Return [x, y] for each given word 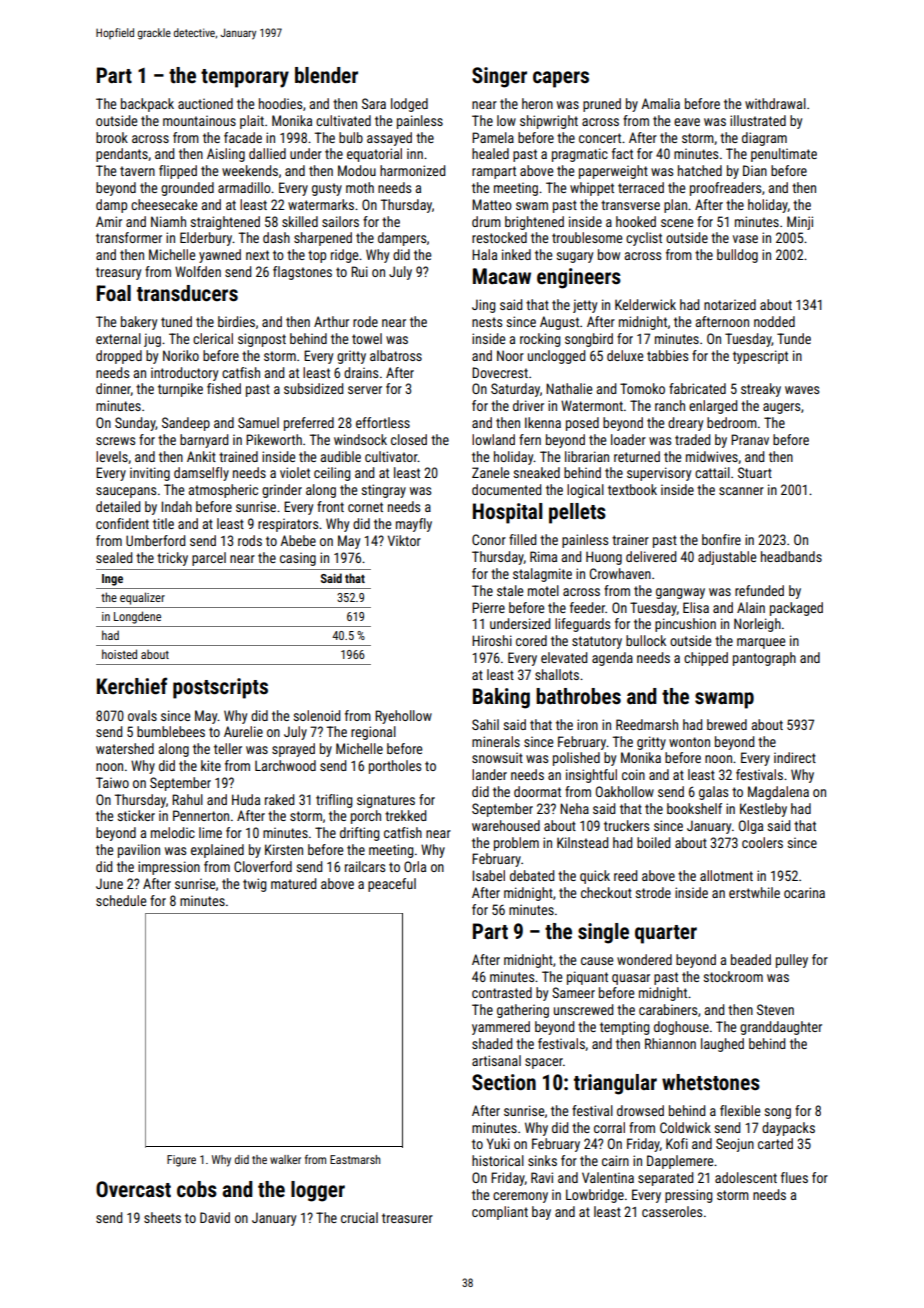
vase [745, 239]
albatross [396, 355]
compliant [500, 1213]
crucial [359, 1217]
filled [522, 539]
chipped [706, 659]
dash [276, 237]
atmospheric [223, 491]
